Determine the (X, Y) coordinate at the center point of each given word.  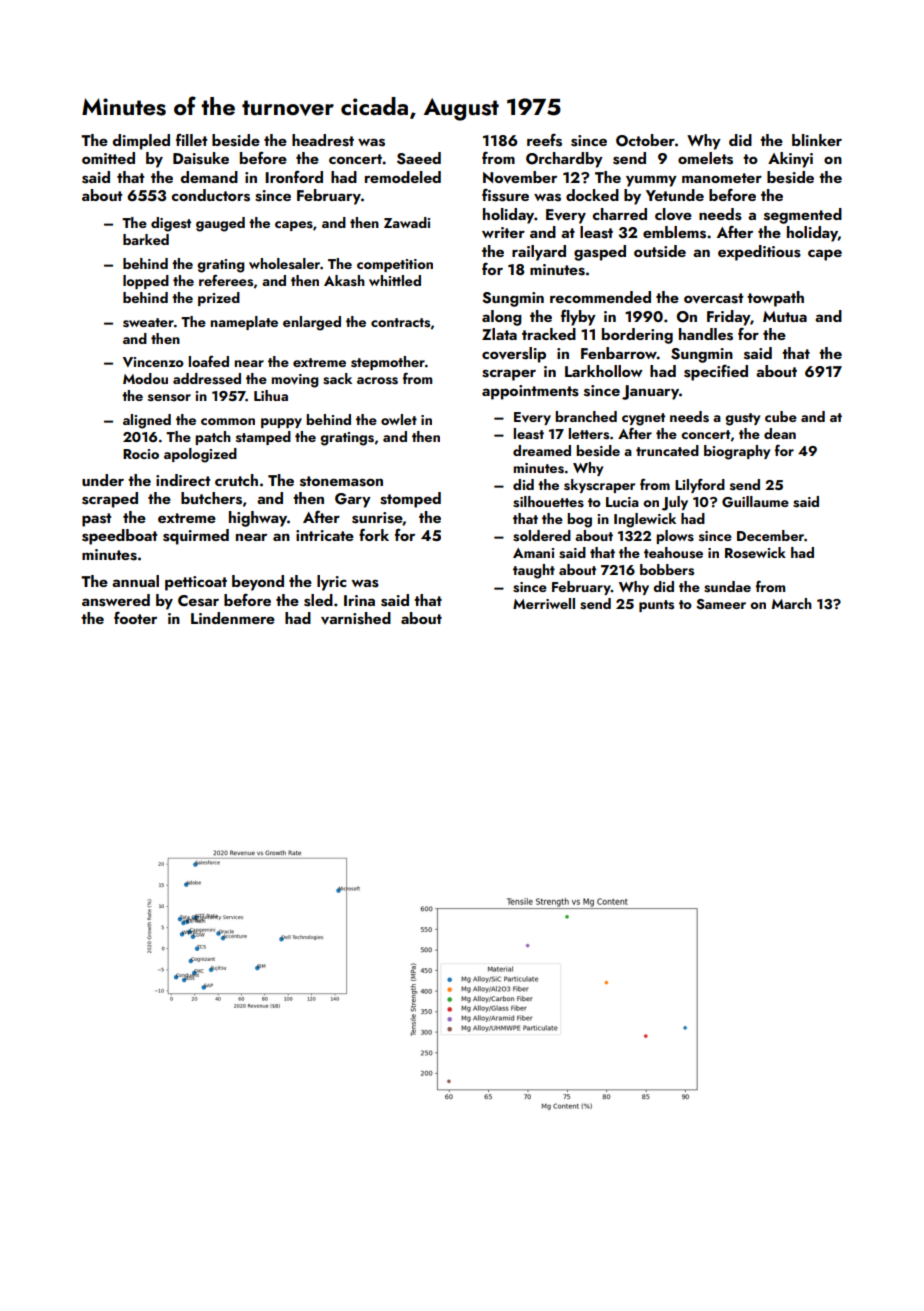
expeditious (759, 253)
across (377, 381)
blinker (817, 140)
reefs (544, 140)
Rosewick (755, 553)
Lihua (271, 395)
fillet (191, 139)
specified (716, 373)
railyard (539, 253)
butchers (211, 498)
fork (374, 535)
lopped (146, 282)
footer (135, 618)
